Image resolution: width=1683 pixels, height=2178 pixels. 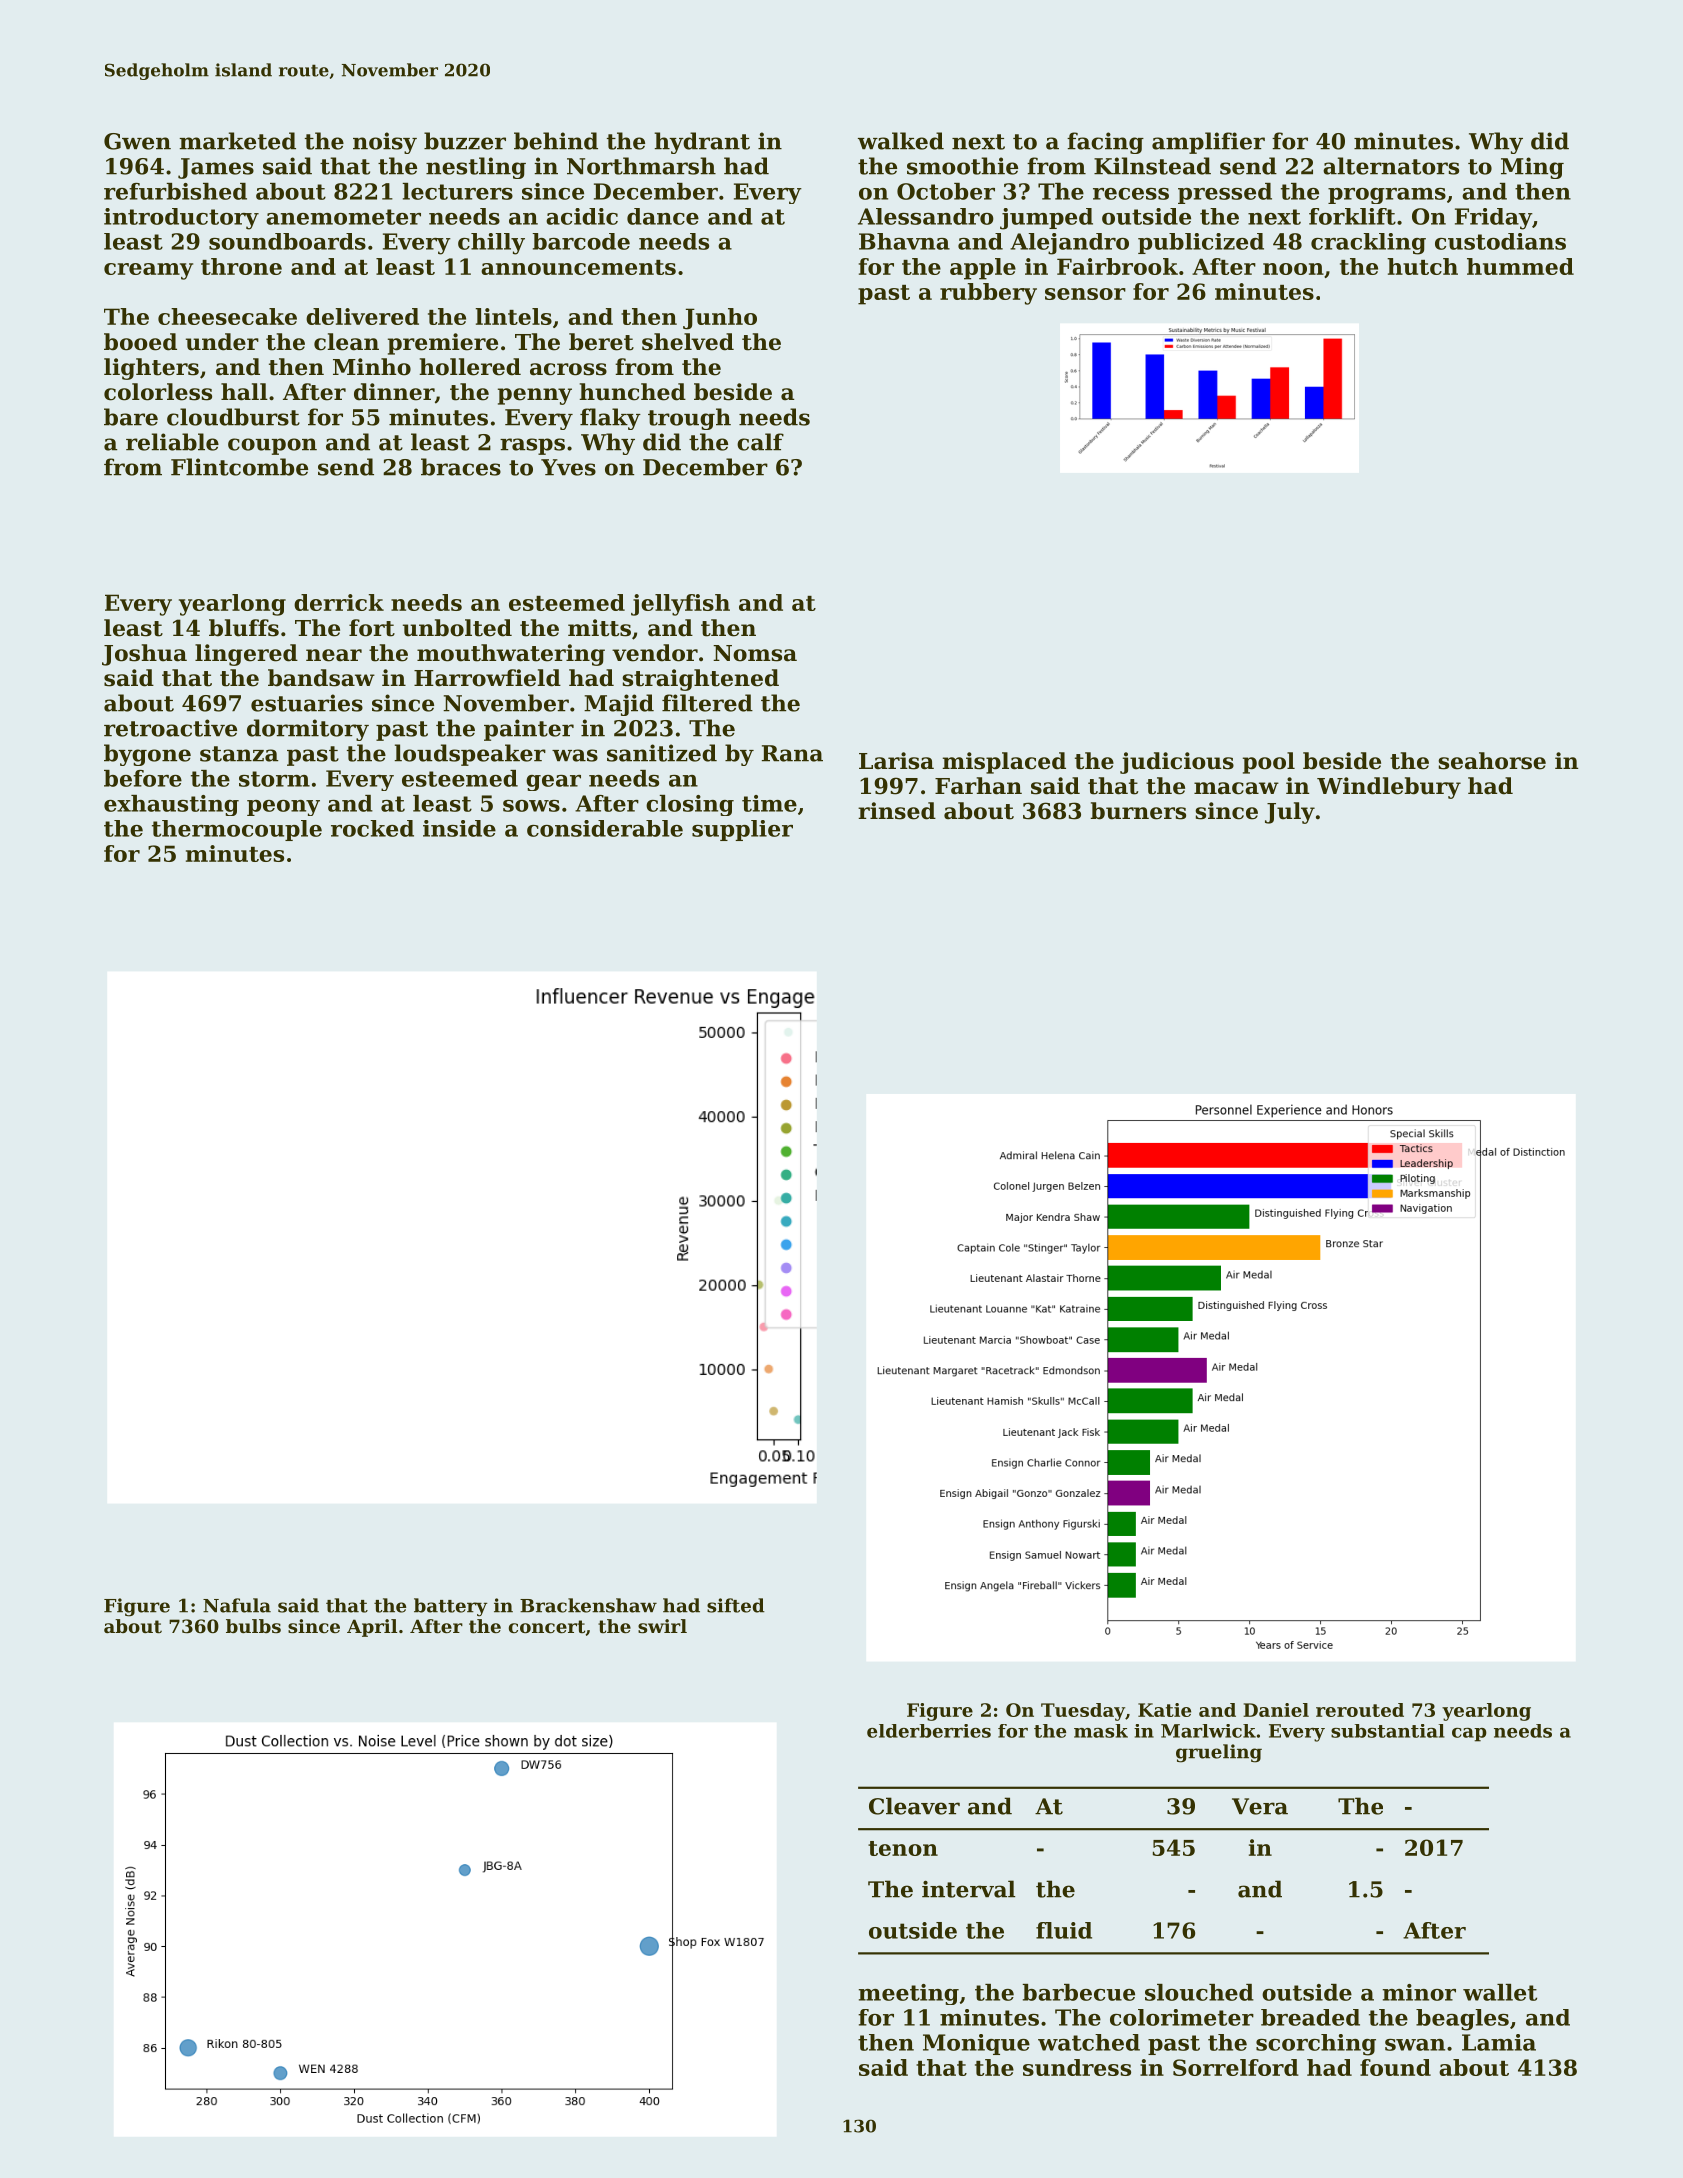 I want to click on bulbs, so click(x=253, y=1626).
